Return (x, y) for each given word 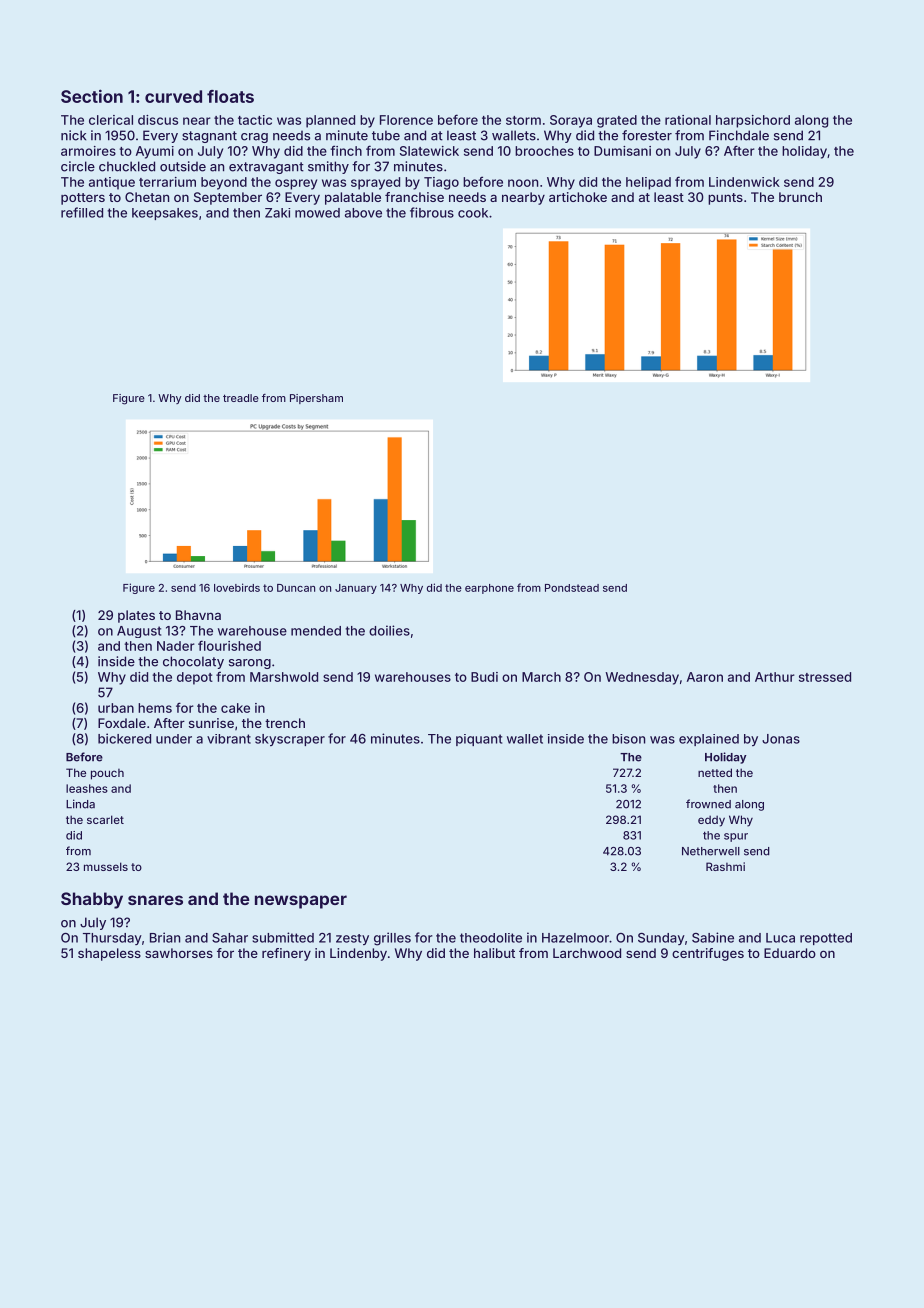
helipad (648, 183)
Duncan (296, 588)
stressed (825, 677)
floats (230, 96)
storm (523, 120)
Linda (80, 804)
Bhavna (198, 615)
